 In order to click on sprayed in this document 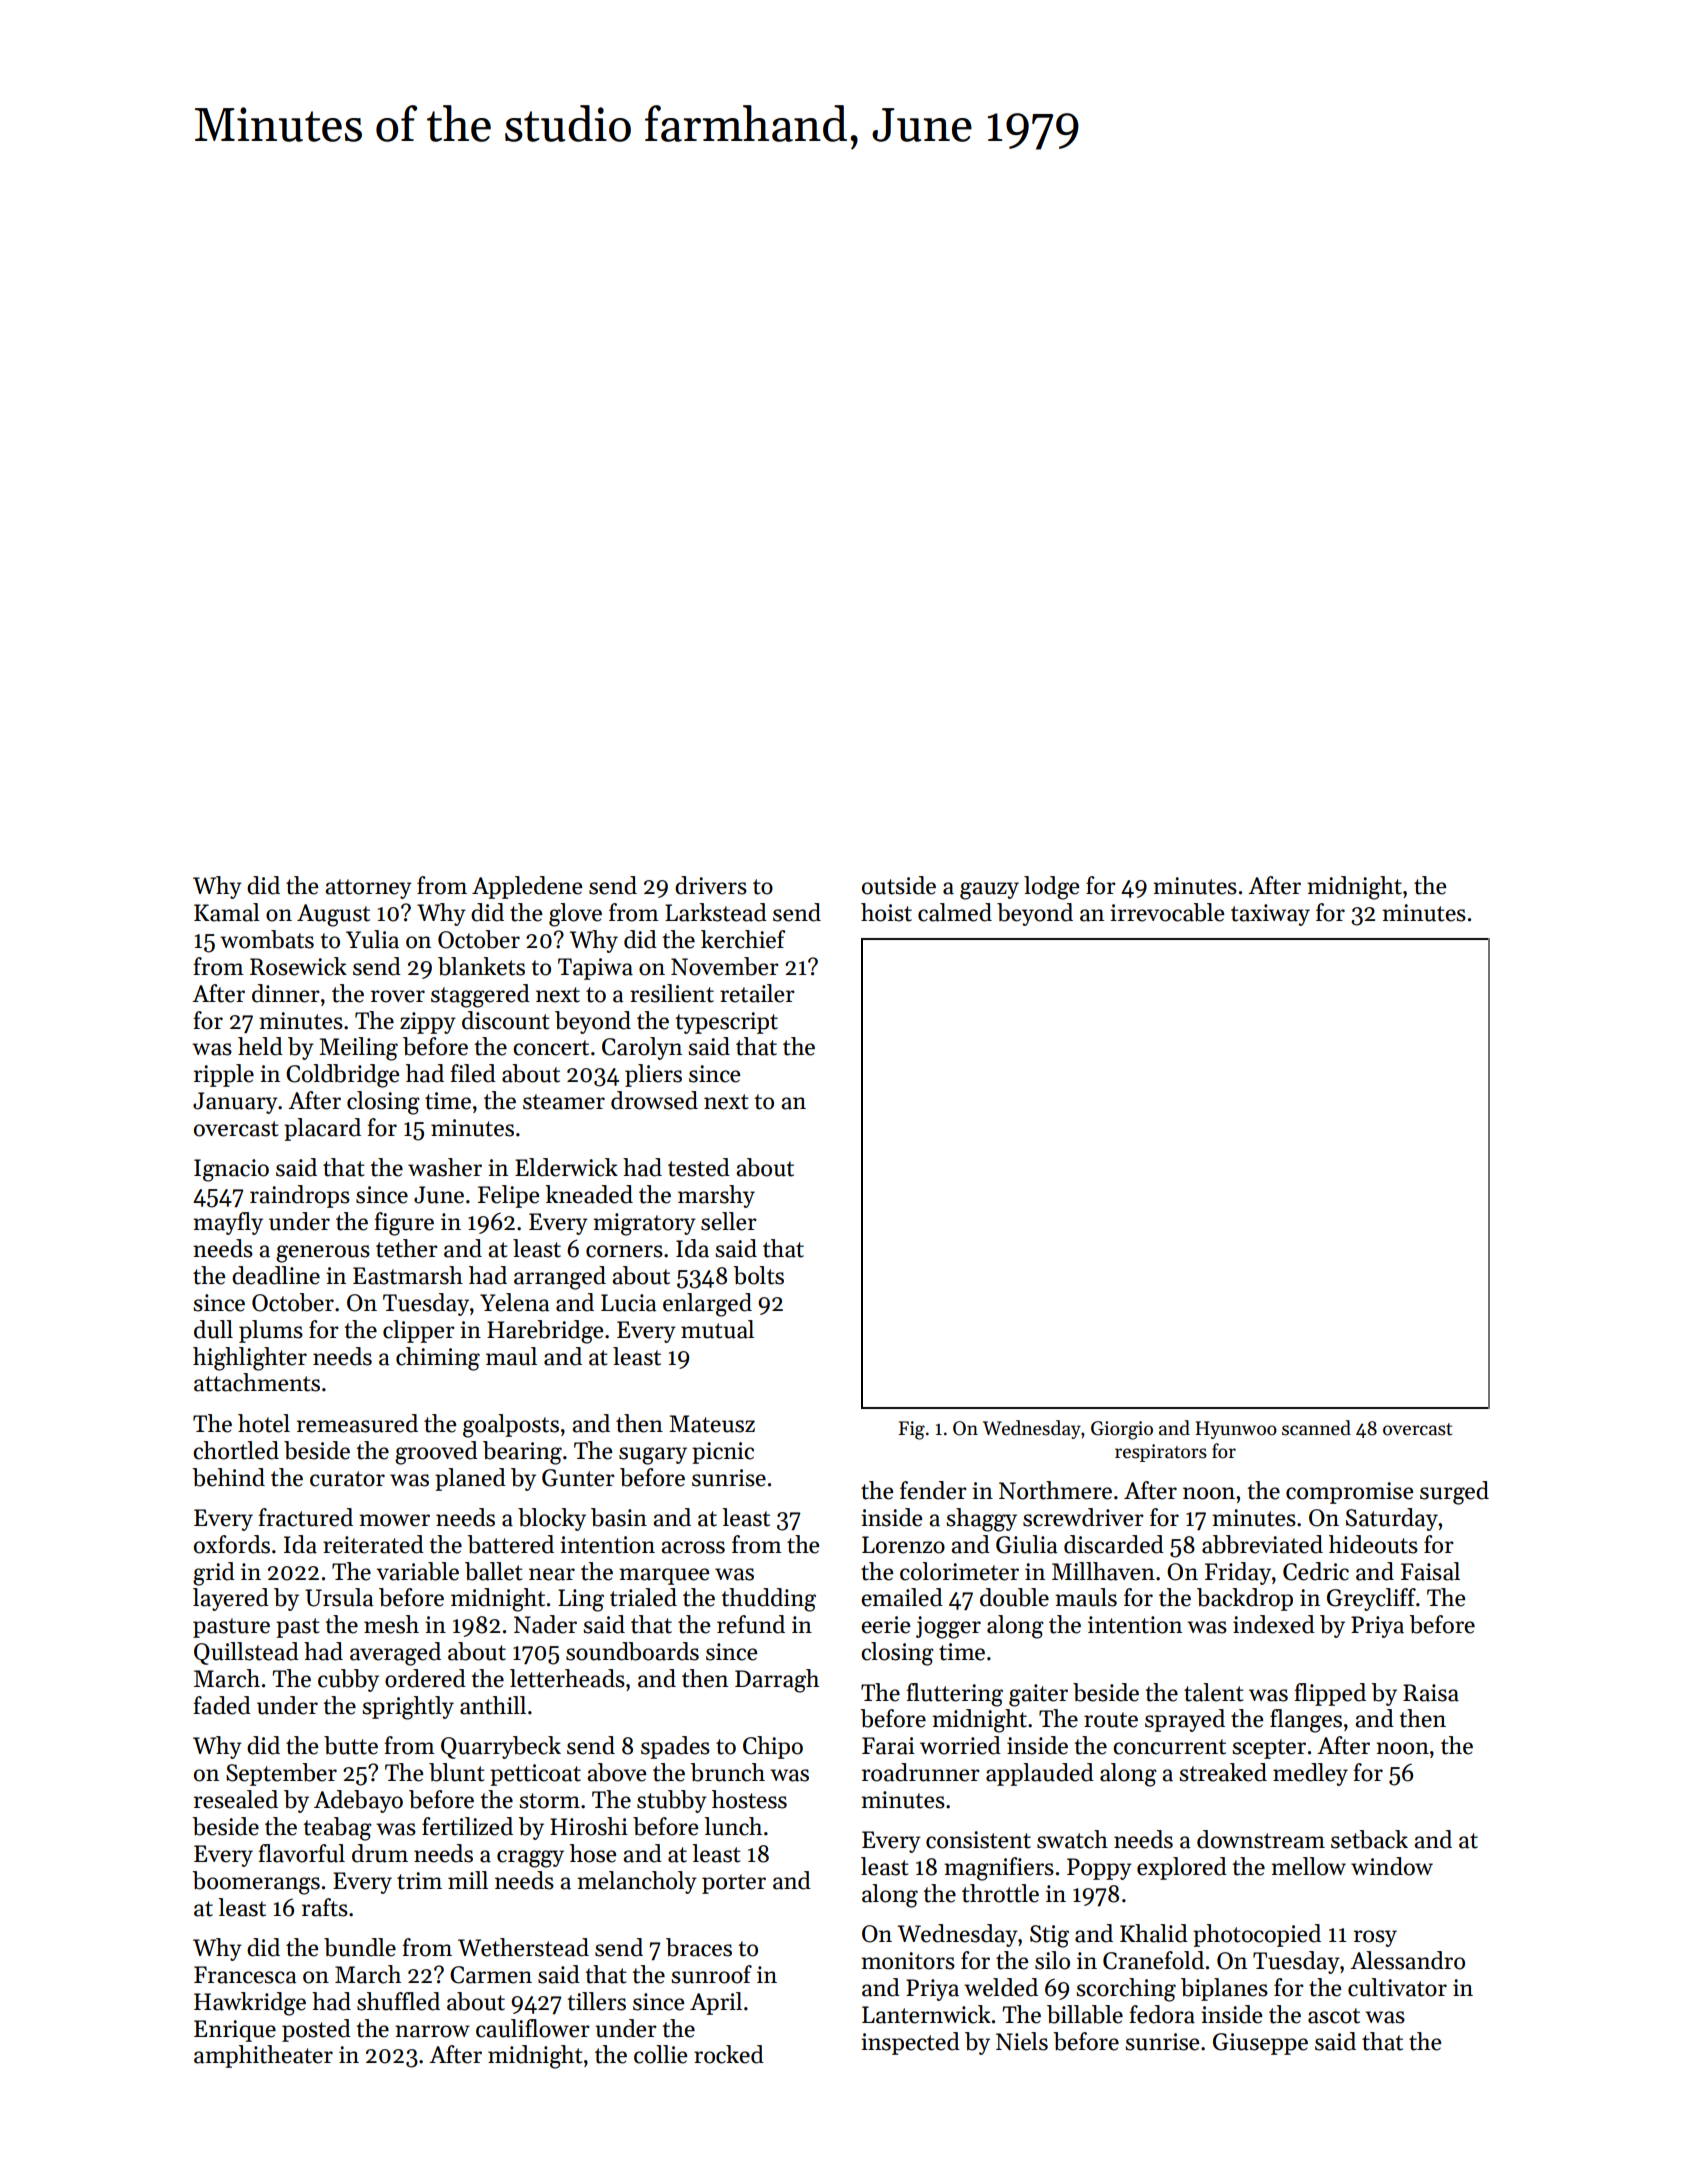, I will do `click(1185, 1720)`.
